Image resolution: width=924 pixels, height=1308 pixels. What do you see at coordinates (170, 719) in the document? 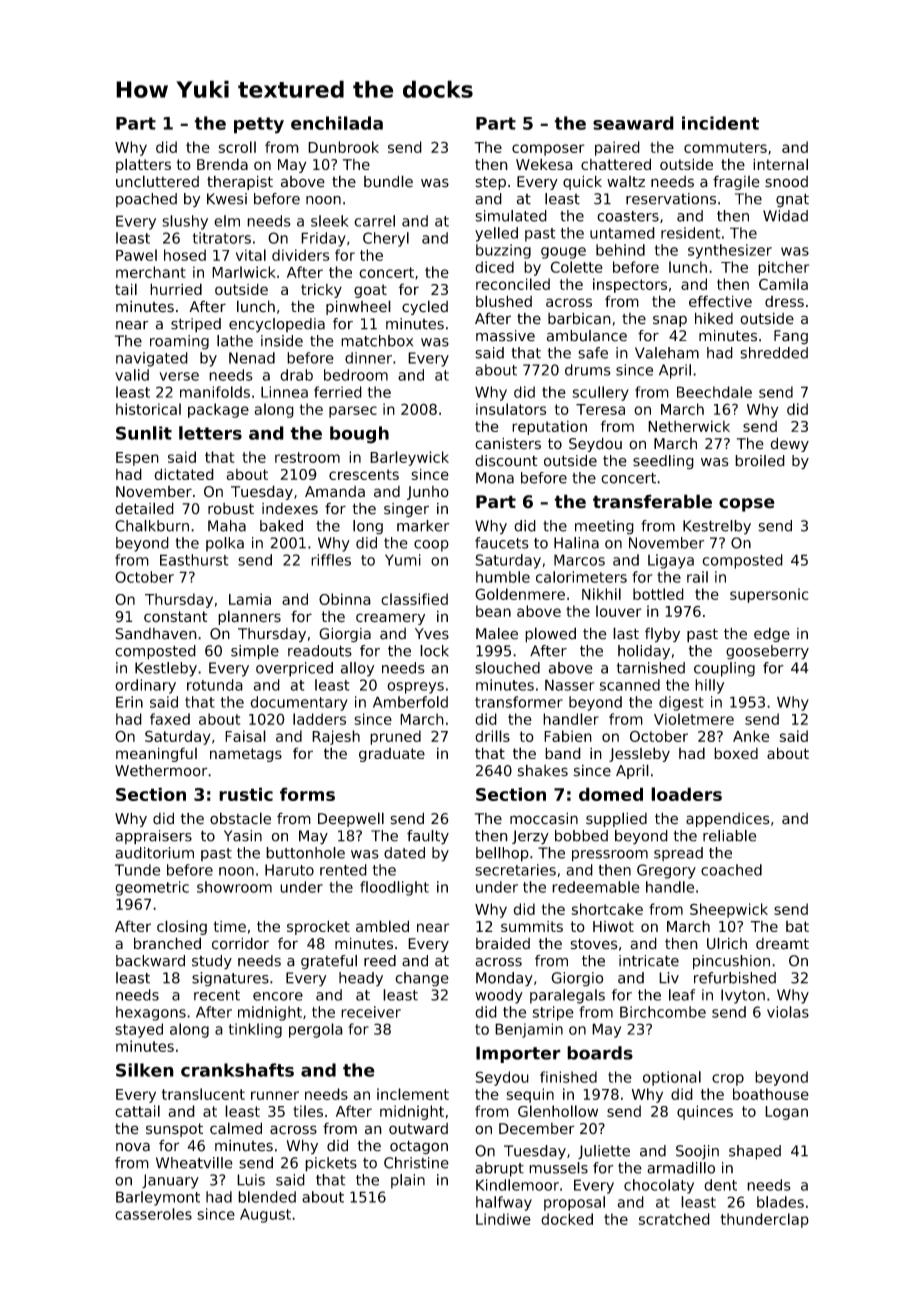
I see `faxed` at bounding box center [170, 719].
